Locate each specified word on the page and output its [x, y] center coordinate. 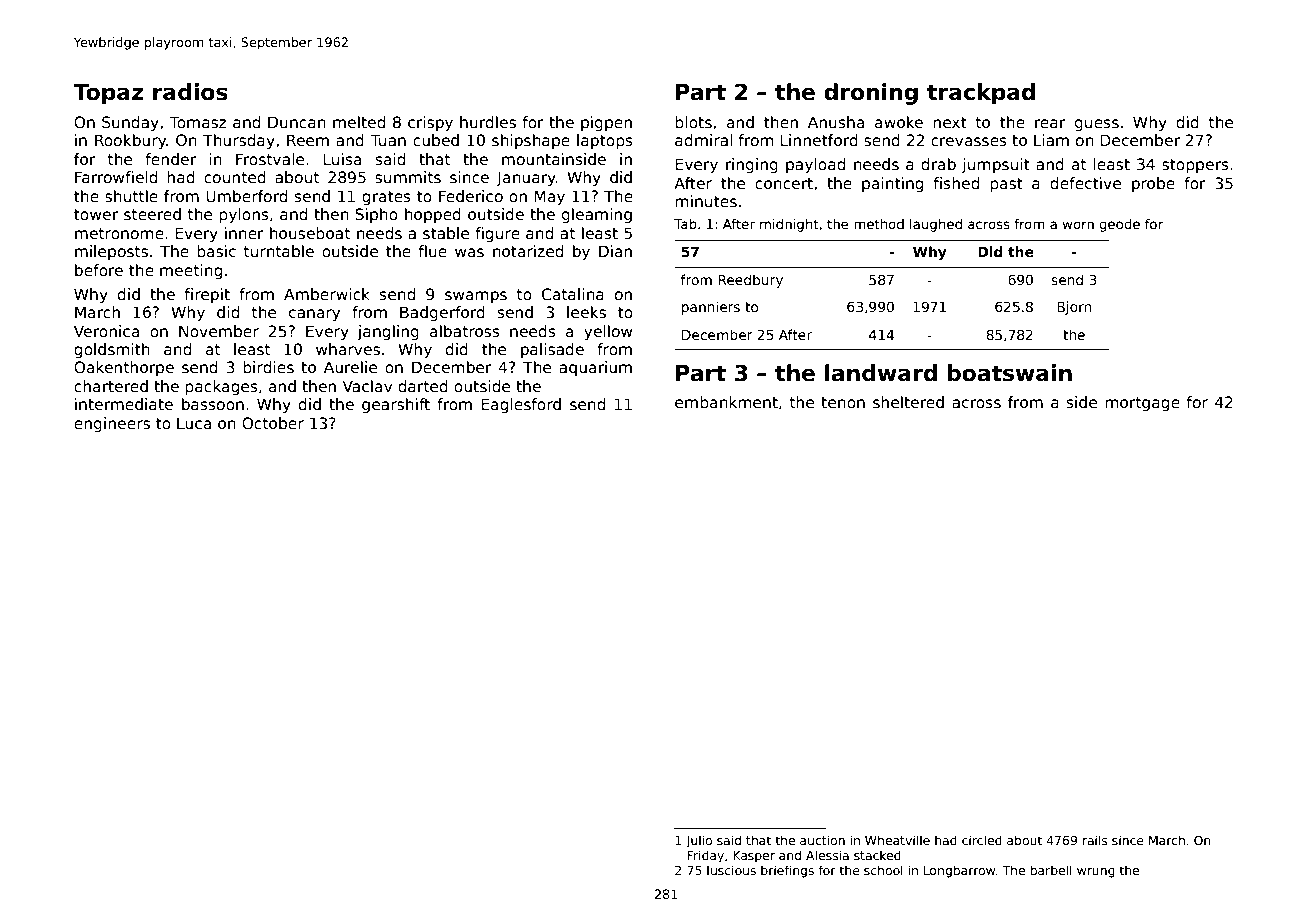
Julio [699, 841]
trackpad [981, 94]
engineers [112, 424]
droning [871, 94]
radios [190, 92]
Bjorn [1074, 308]
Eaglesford [521, 405]
